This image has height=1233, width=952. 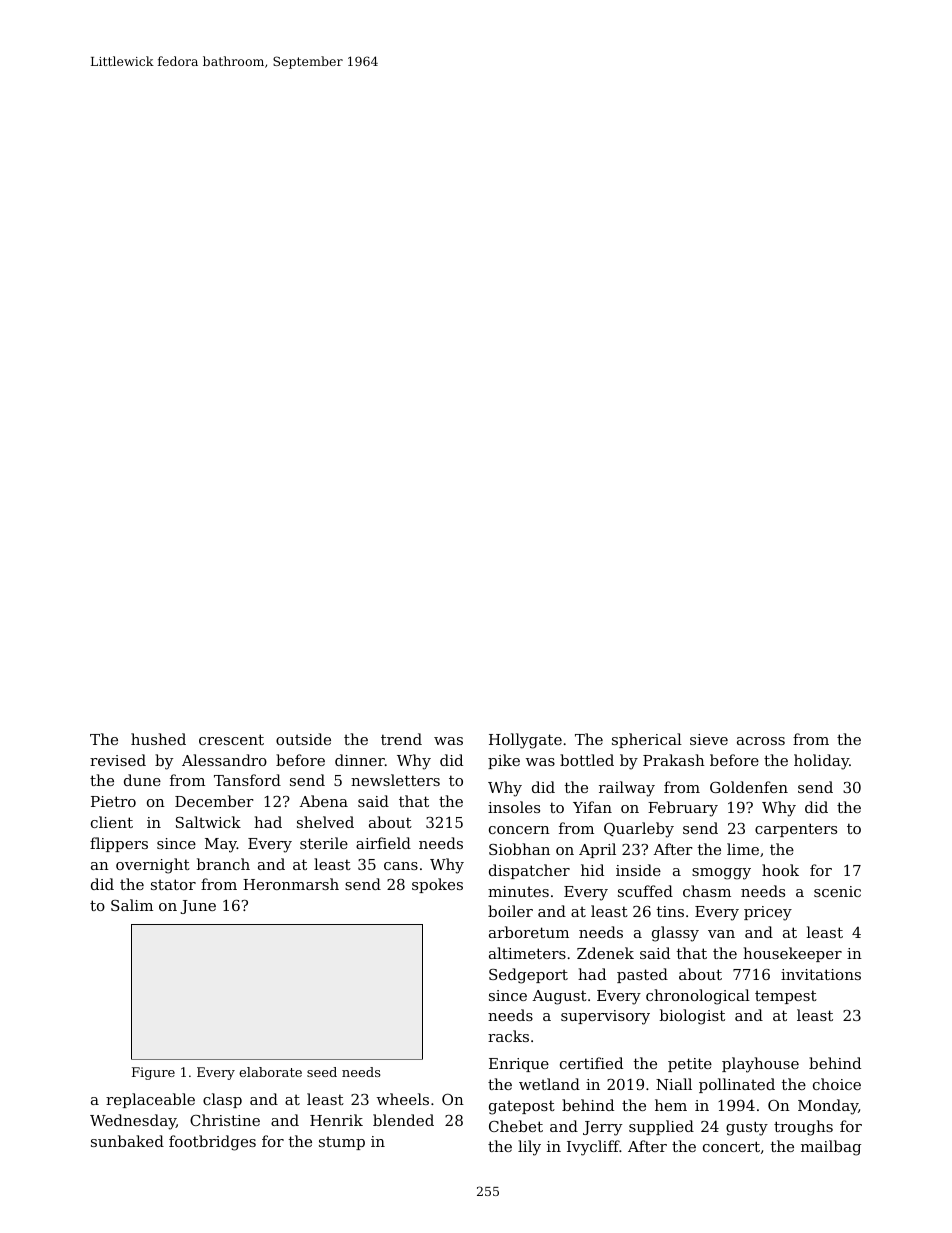 What do you see at coordinates (690, 1065) in the image?
I see `petite` at bounding box center [690, 1065].
